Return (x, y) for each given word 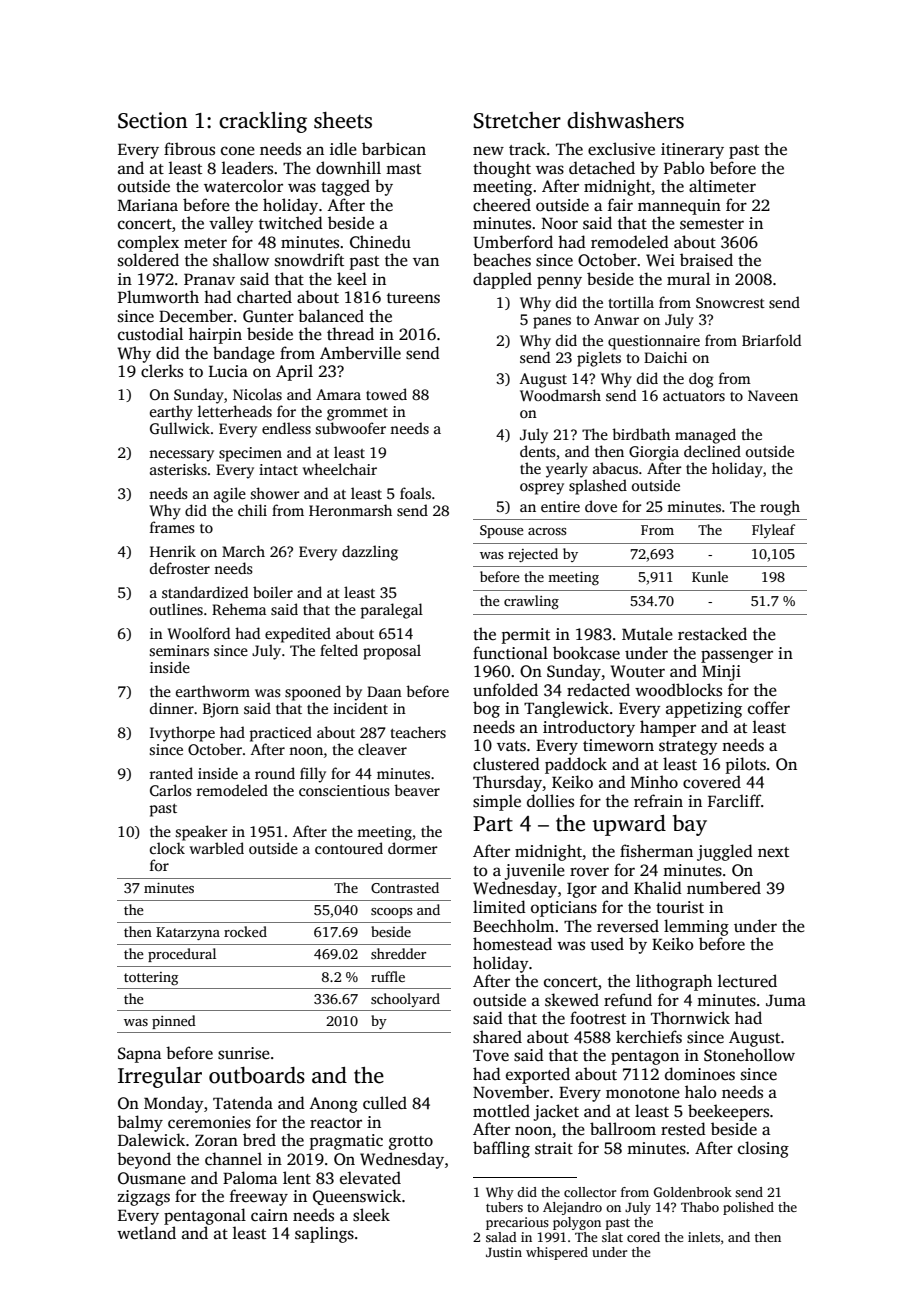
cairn (269, 1215)
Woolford (198, 633)
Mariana (148, 205)
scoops (391, 913)
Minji (721, 673)
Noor (560, 223)
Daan (384, 691)
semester (712, 224)
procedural (182, 955)
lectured (747, 981)
